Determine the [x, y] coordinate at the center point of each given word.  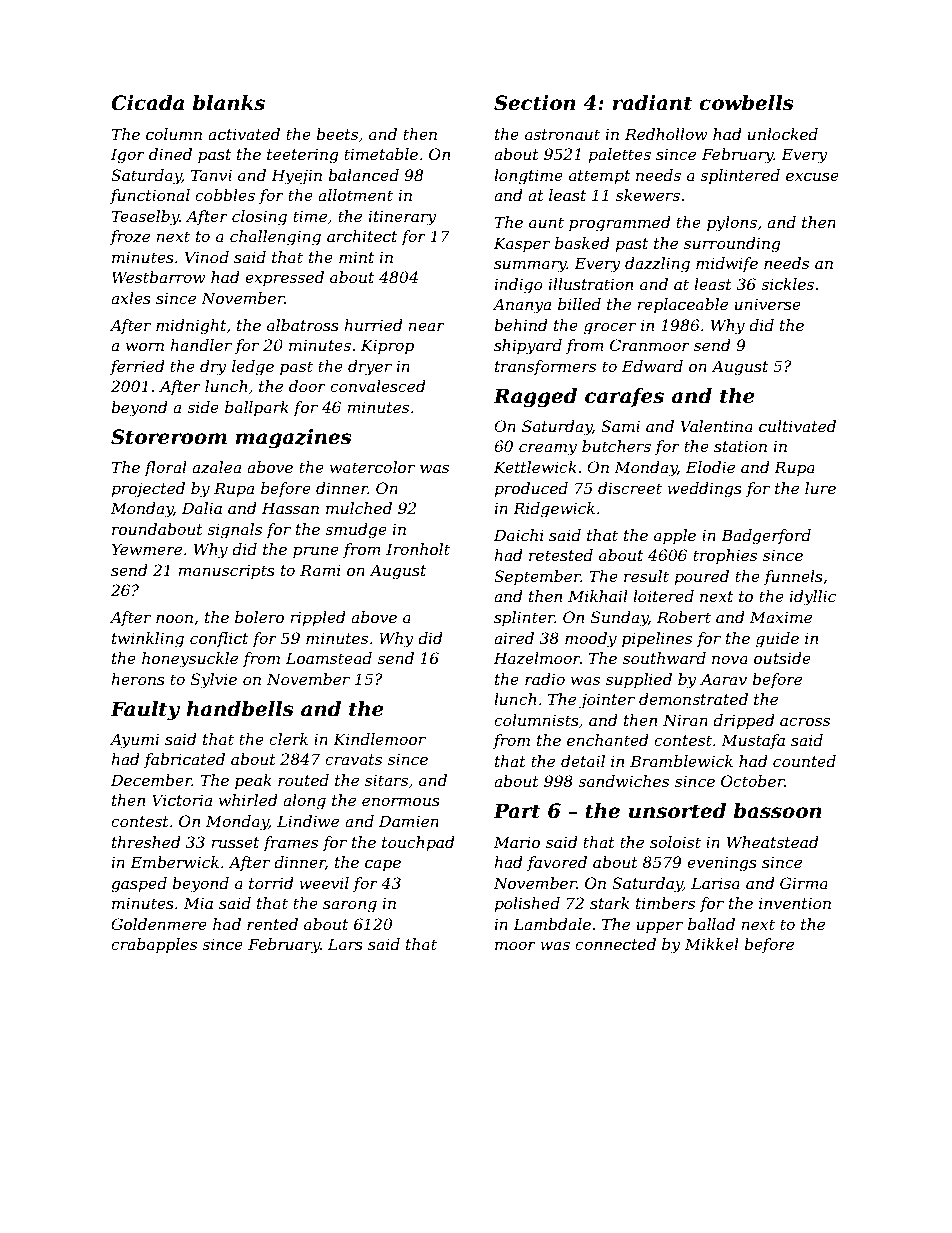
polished [527, 904]
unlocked [783, 134]
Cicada [147, 103]
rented [272, 924]
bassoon [778, 811]
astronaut [562, 134]
